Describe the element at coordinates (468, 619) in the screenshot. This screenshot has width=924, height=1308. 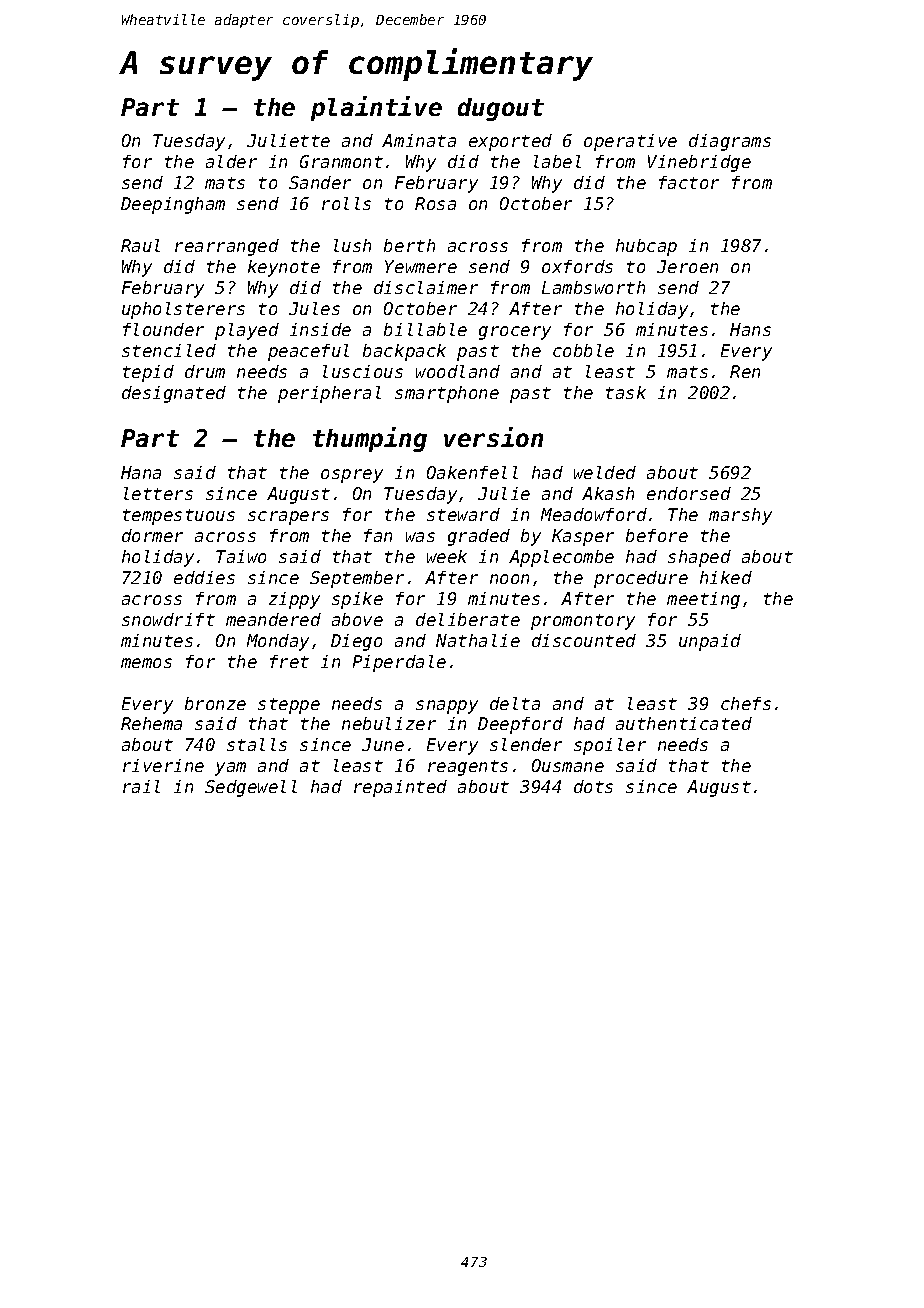
I see `deliberate` at that location.
